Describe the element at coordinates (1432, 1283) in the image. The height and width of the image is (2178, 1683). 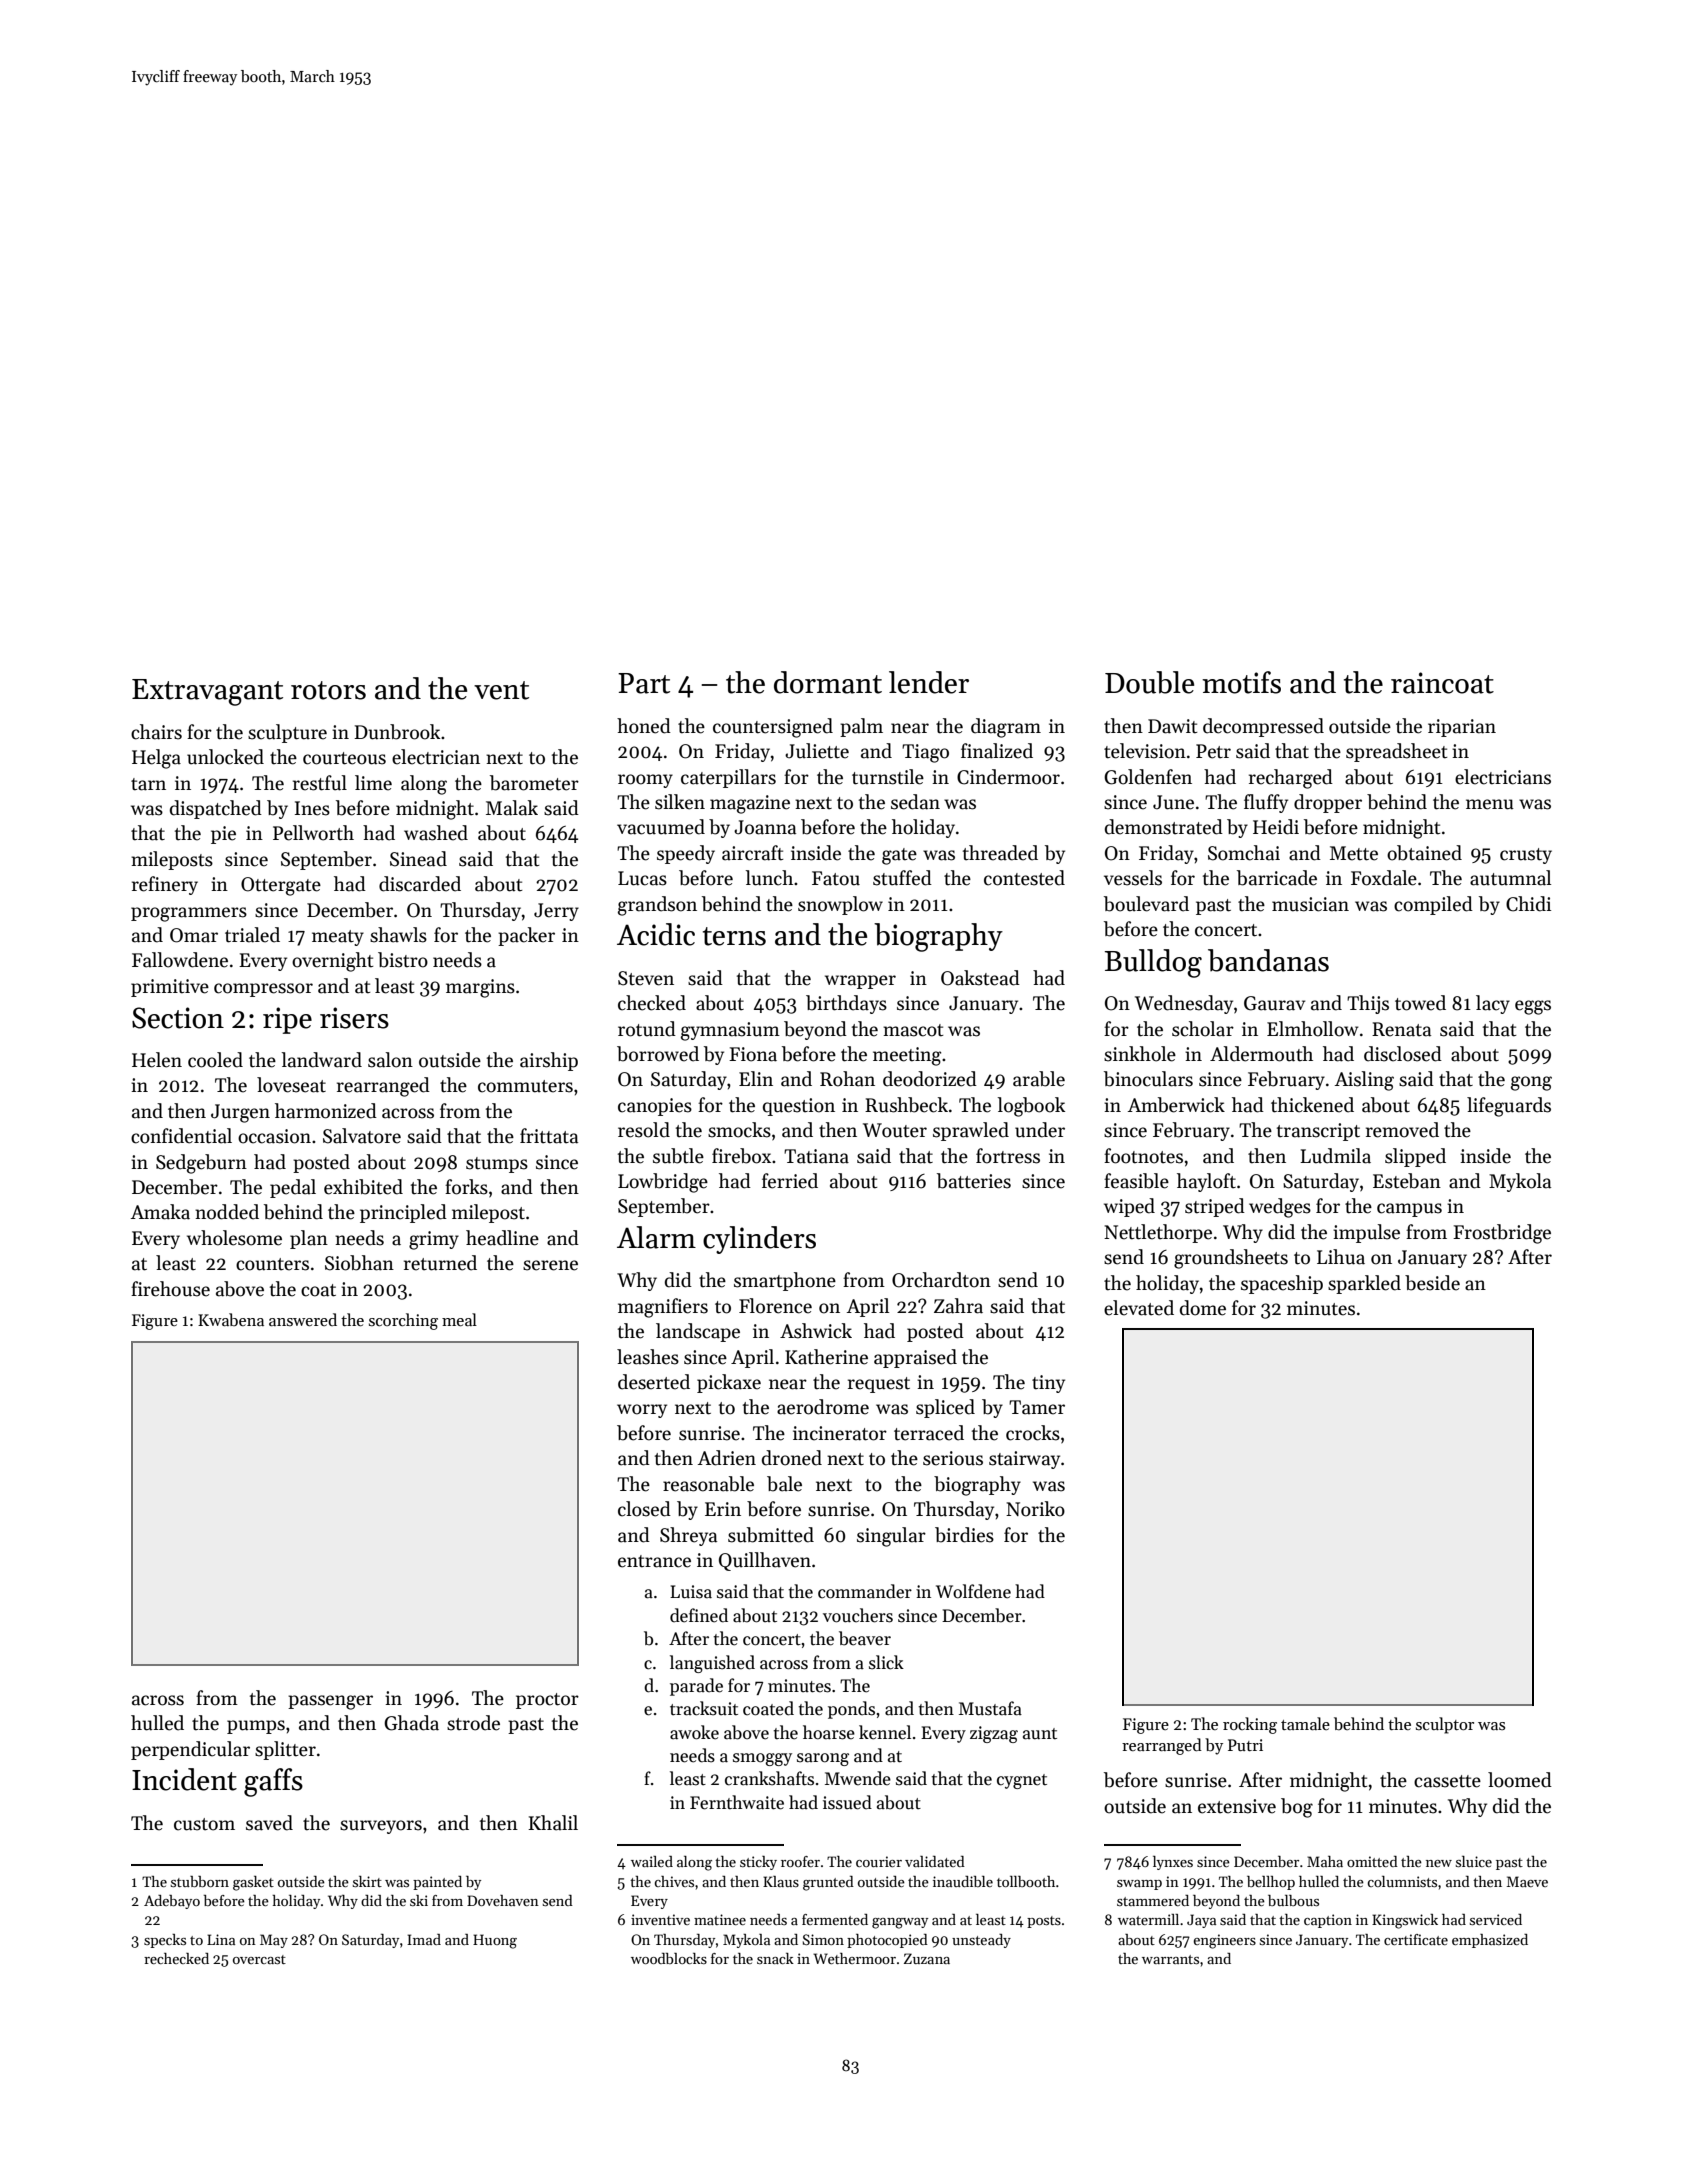
I see `beside` at that location.
